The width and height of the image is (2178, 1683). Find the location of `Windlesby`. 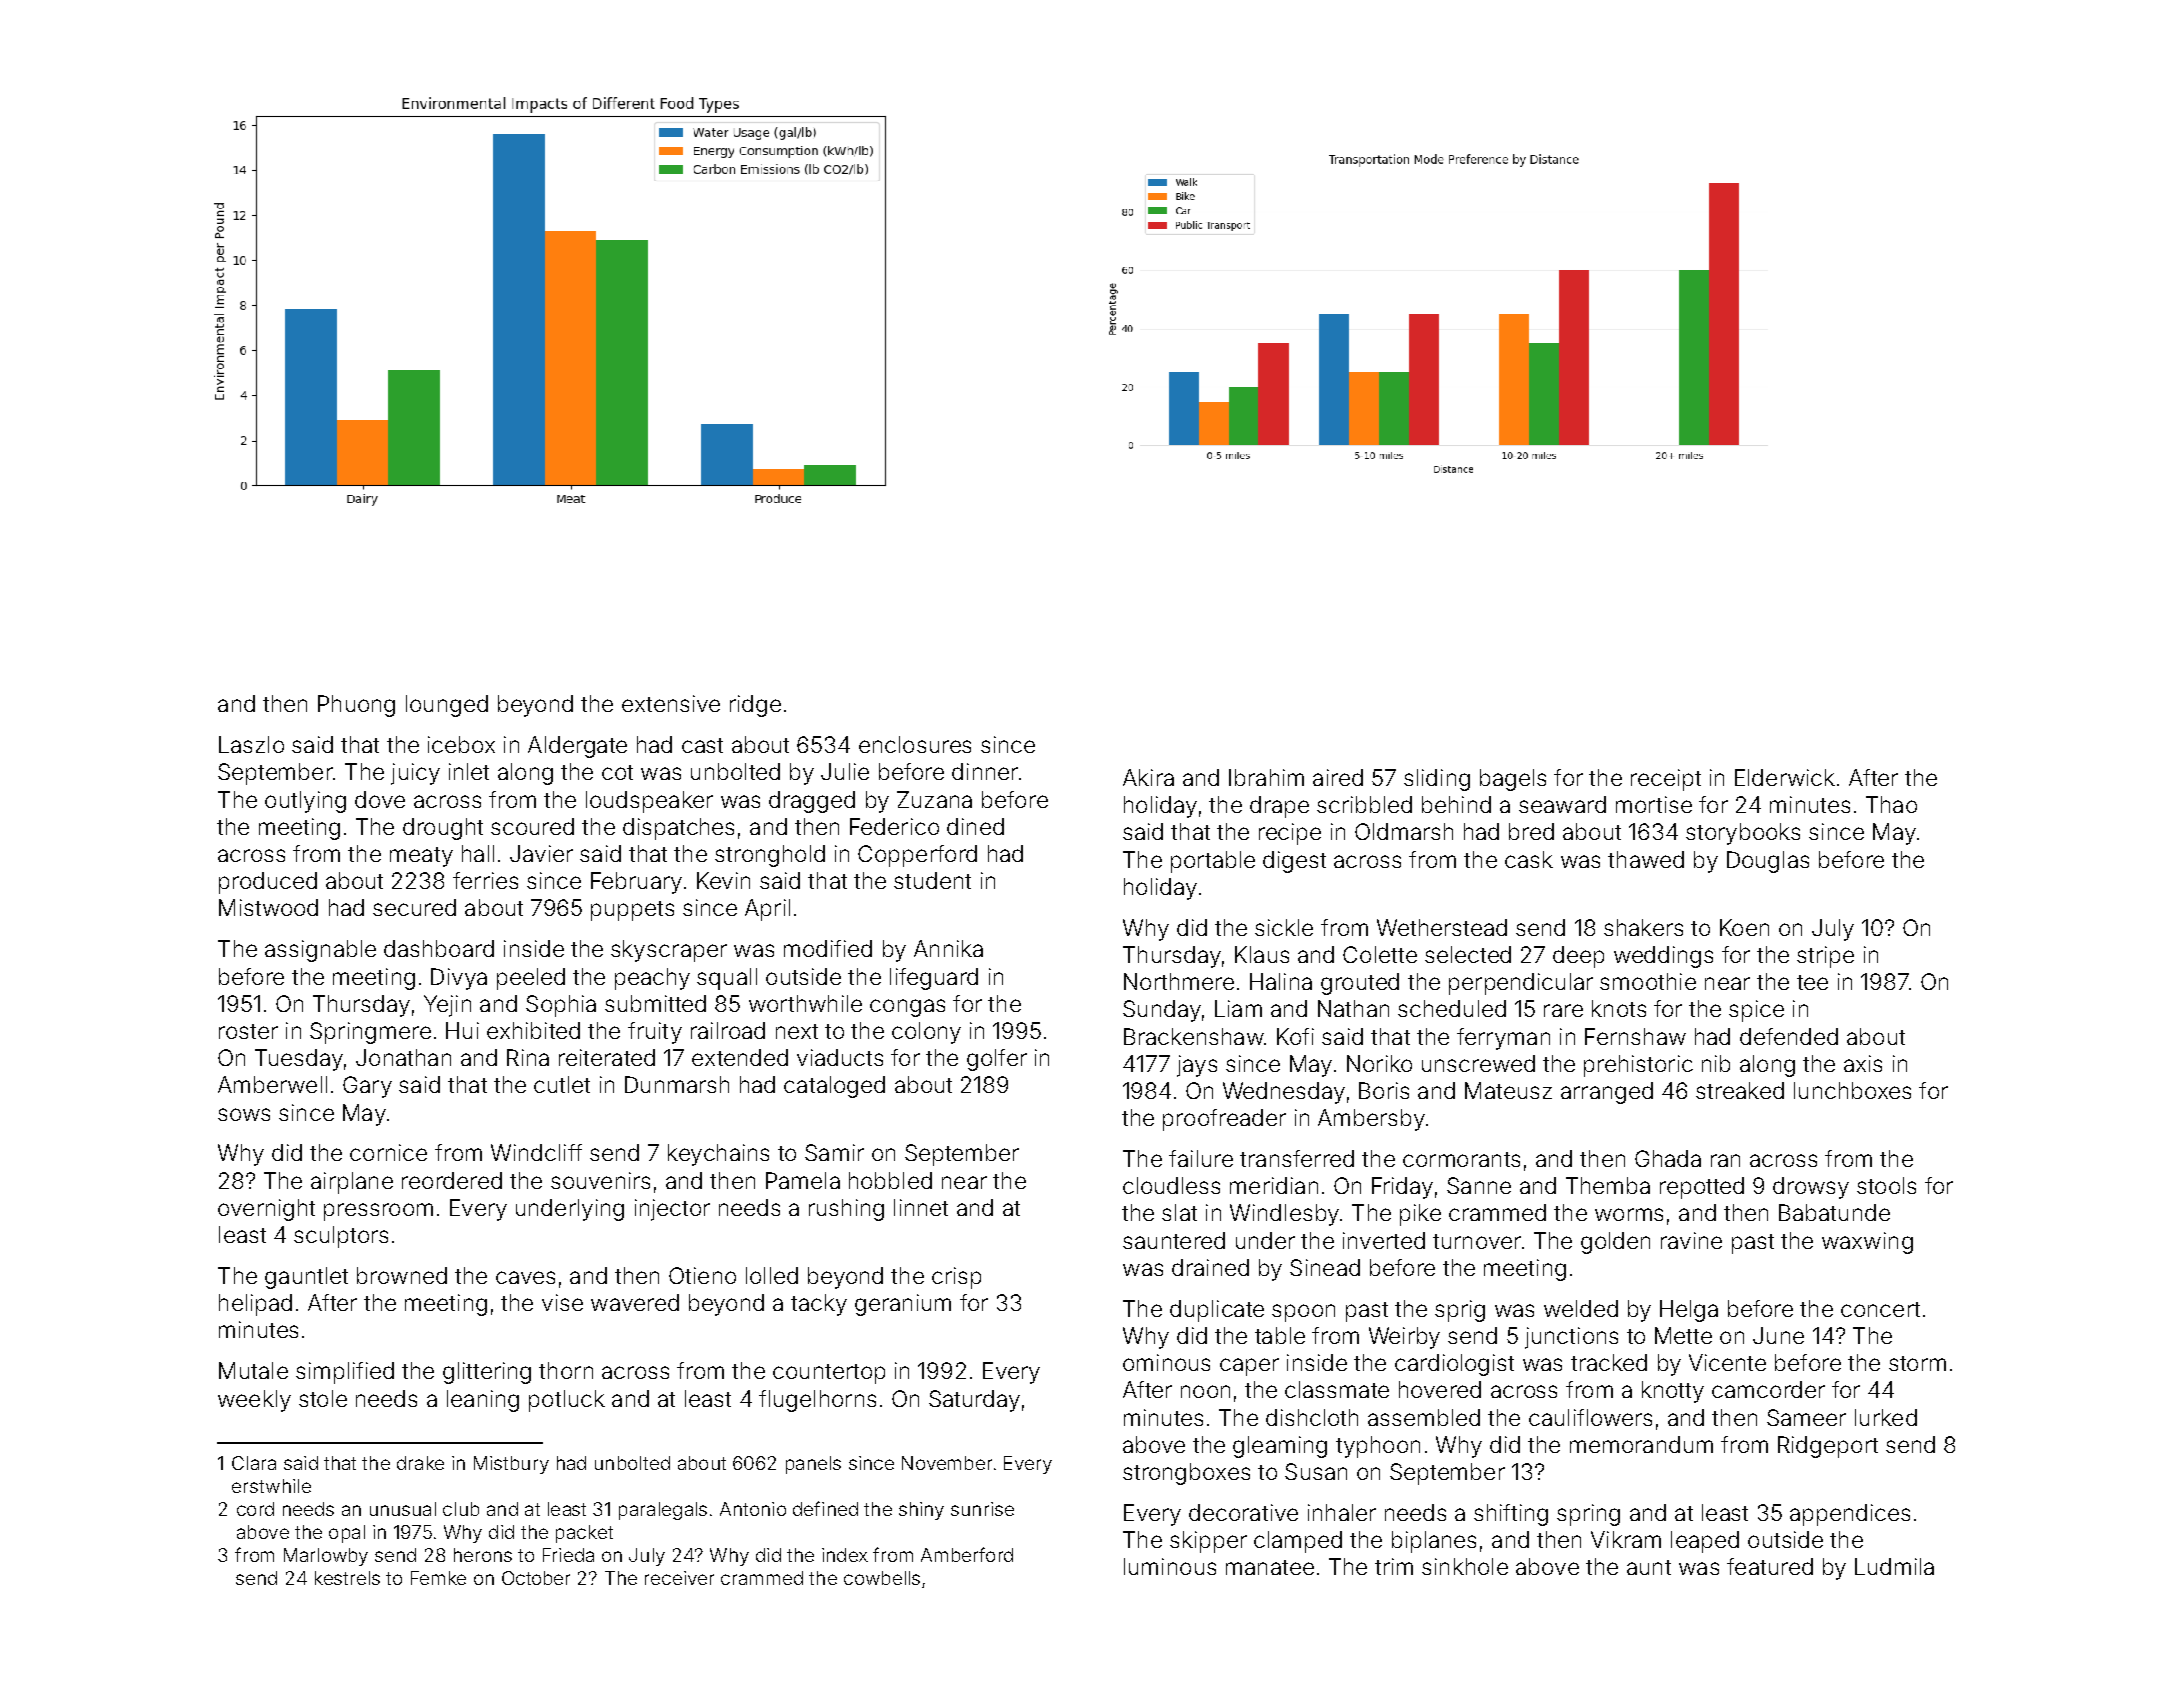

Windlesby is located at coordinates (1284, 1215).
